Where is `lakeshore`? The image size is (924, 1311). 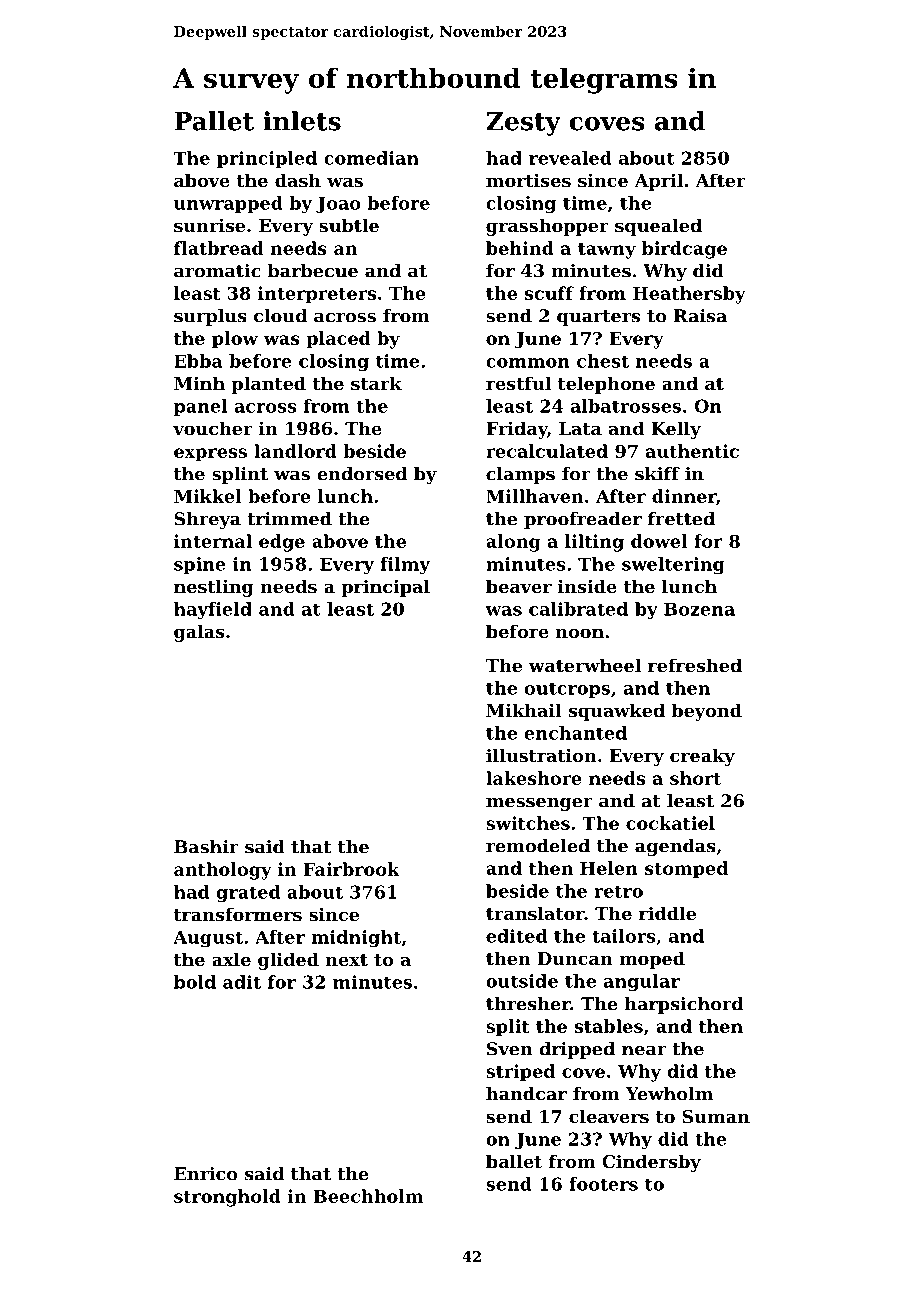
lakeshore is located at coordinates (534, 778).
